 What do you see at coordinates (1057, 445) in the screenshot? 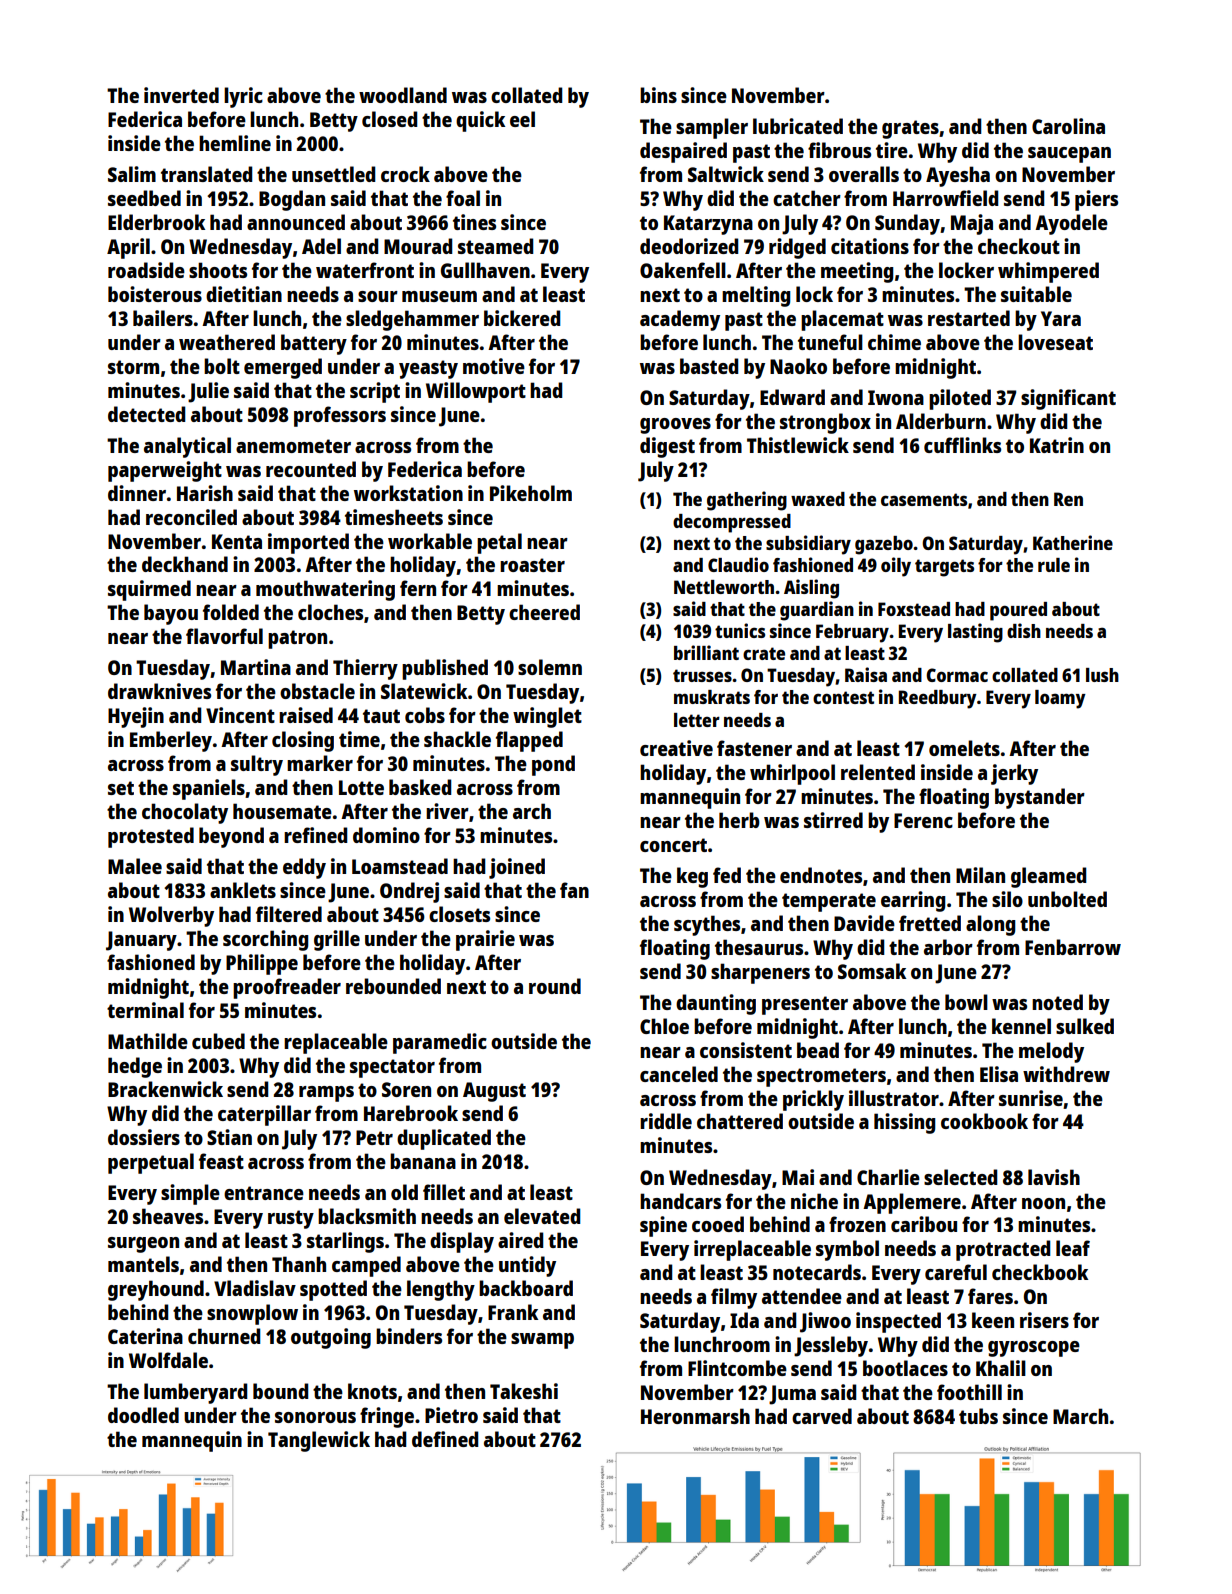
I see `Katrin` at bounding box center [1057, 445].
